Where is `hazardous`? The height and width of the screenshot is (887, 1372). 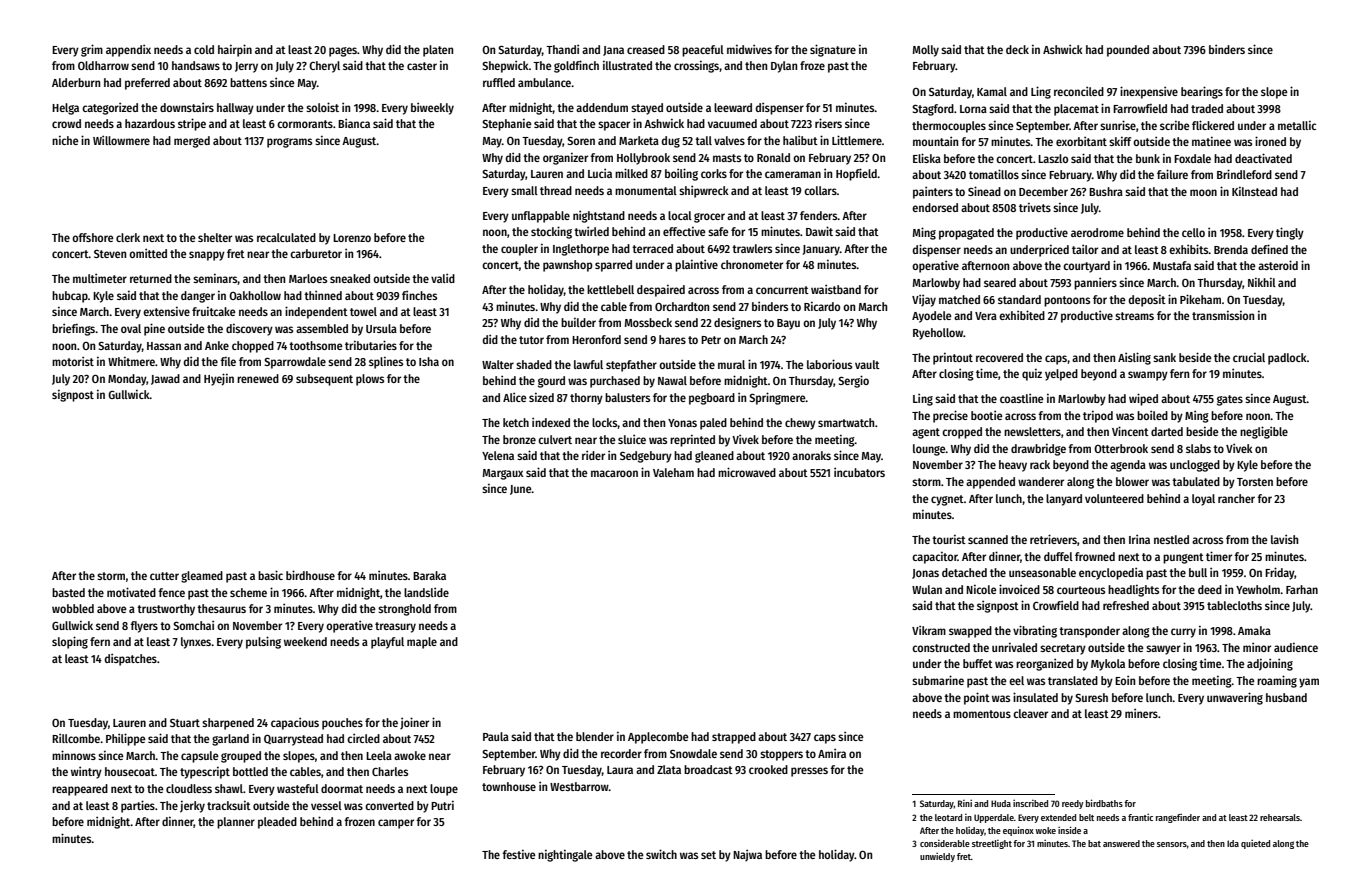
hazardous is located at coordinates (150, 123).
